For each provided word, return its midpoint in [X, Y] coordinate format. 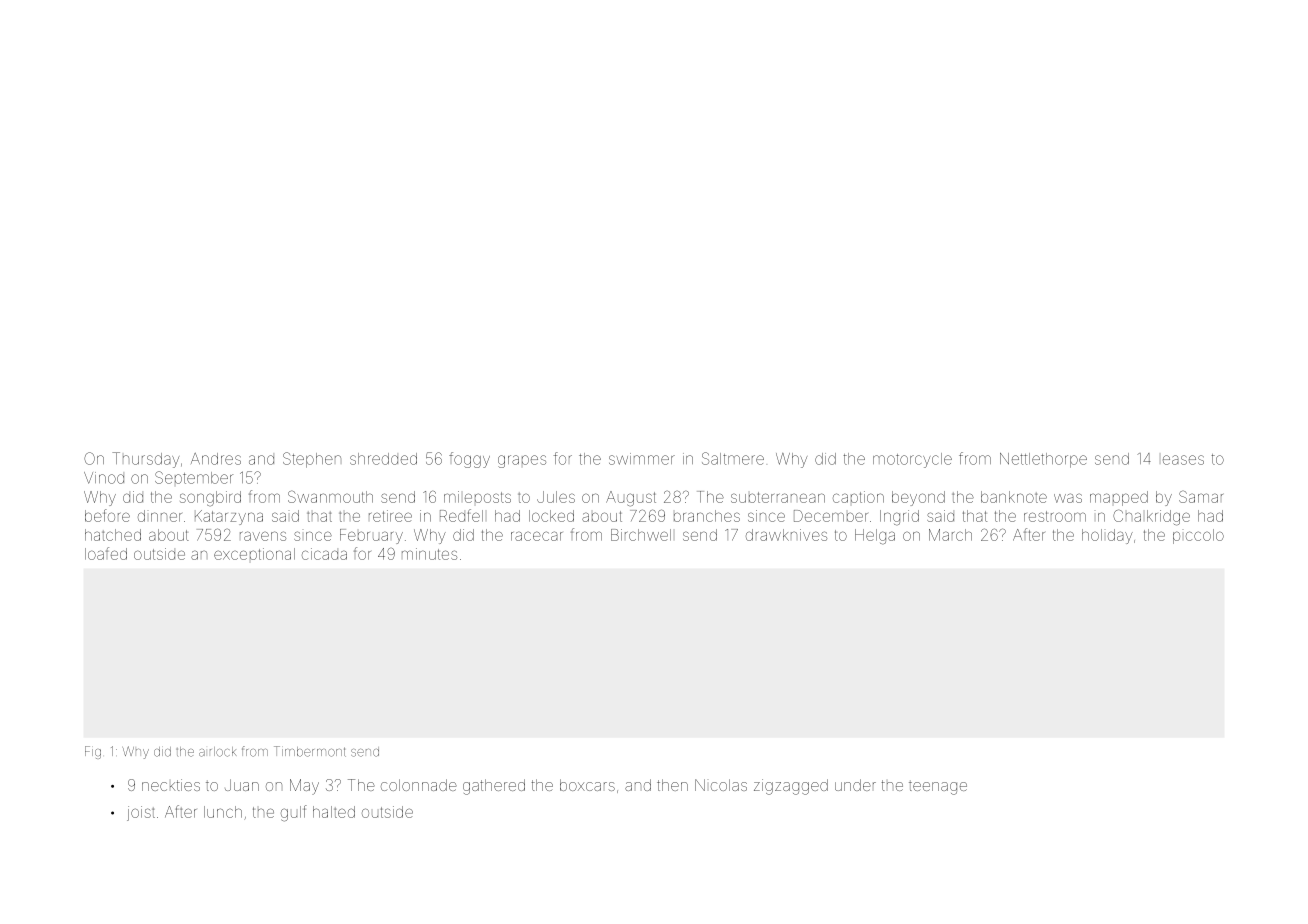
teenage [938, 787]
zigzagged [791, 787]
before [107, 515]
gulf [294, 813]
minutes [429, 554]
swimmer [642, 459]
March [950, 535]
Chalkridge [1151, 517]
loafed [106, 553]
